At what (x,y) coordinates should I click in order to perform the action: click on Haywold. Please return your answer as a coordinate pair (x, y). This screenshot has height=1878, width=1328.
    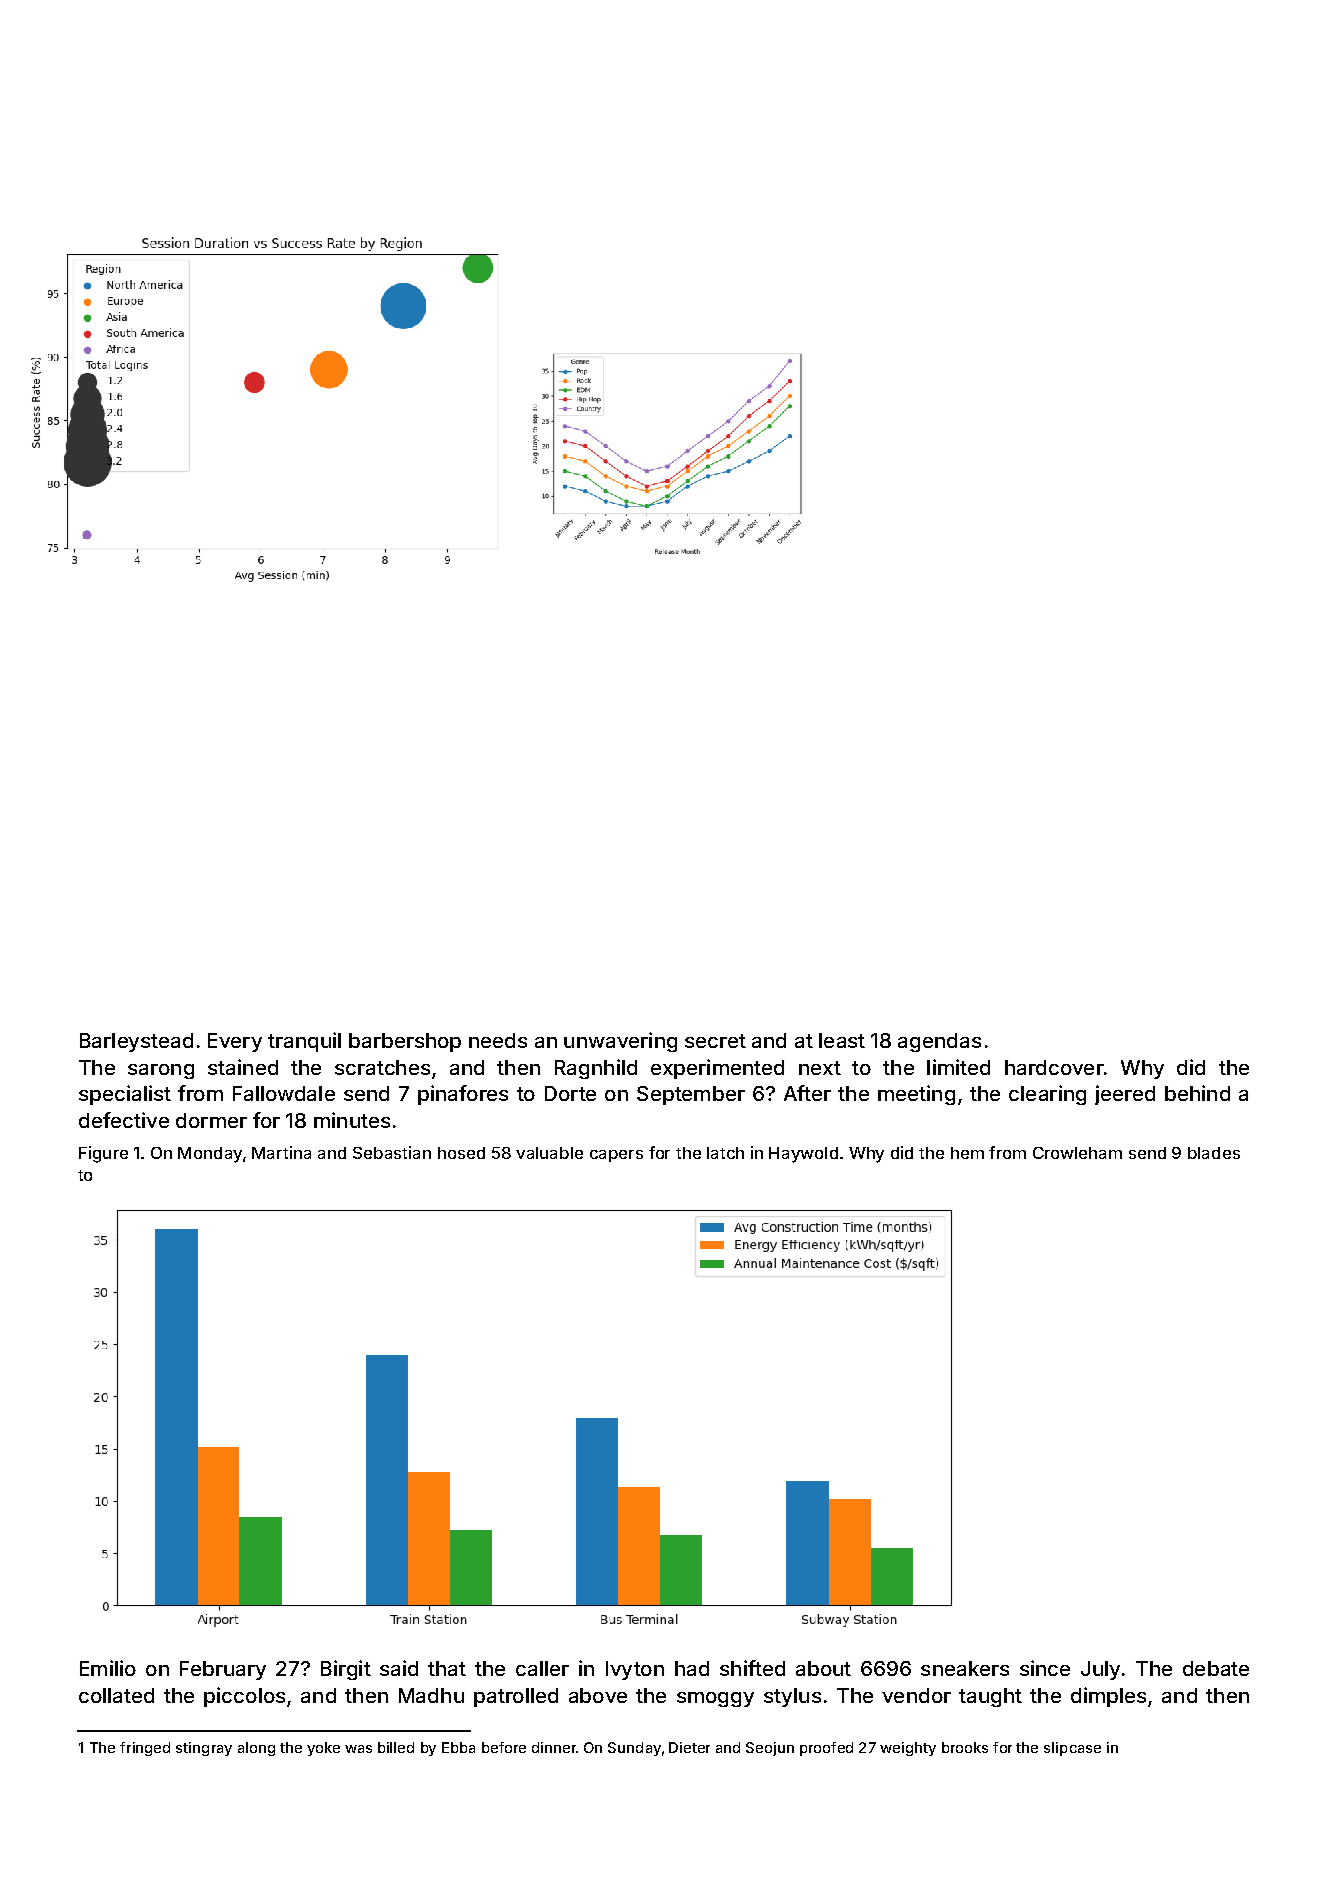
    Looking at the image, I should click on (803, 1155).
